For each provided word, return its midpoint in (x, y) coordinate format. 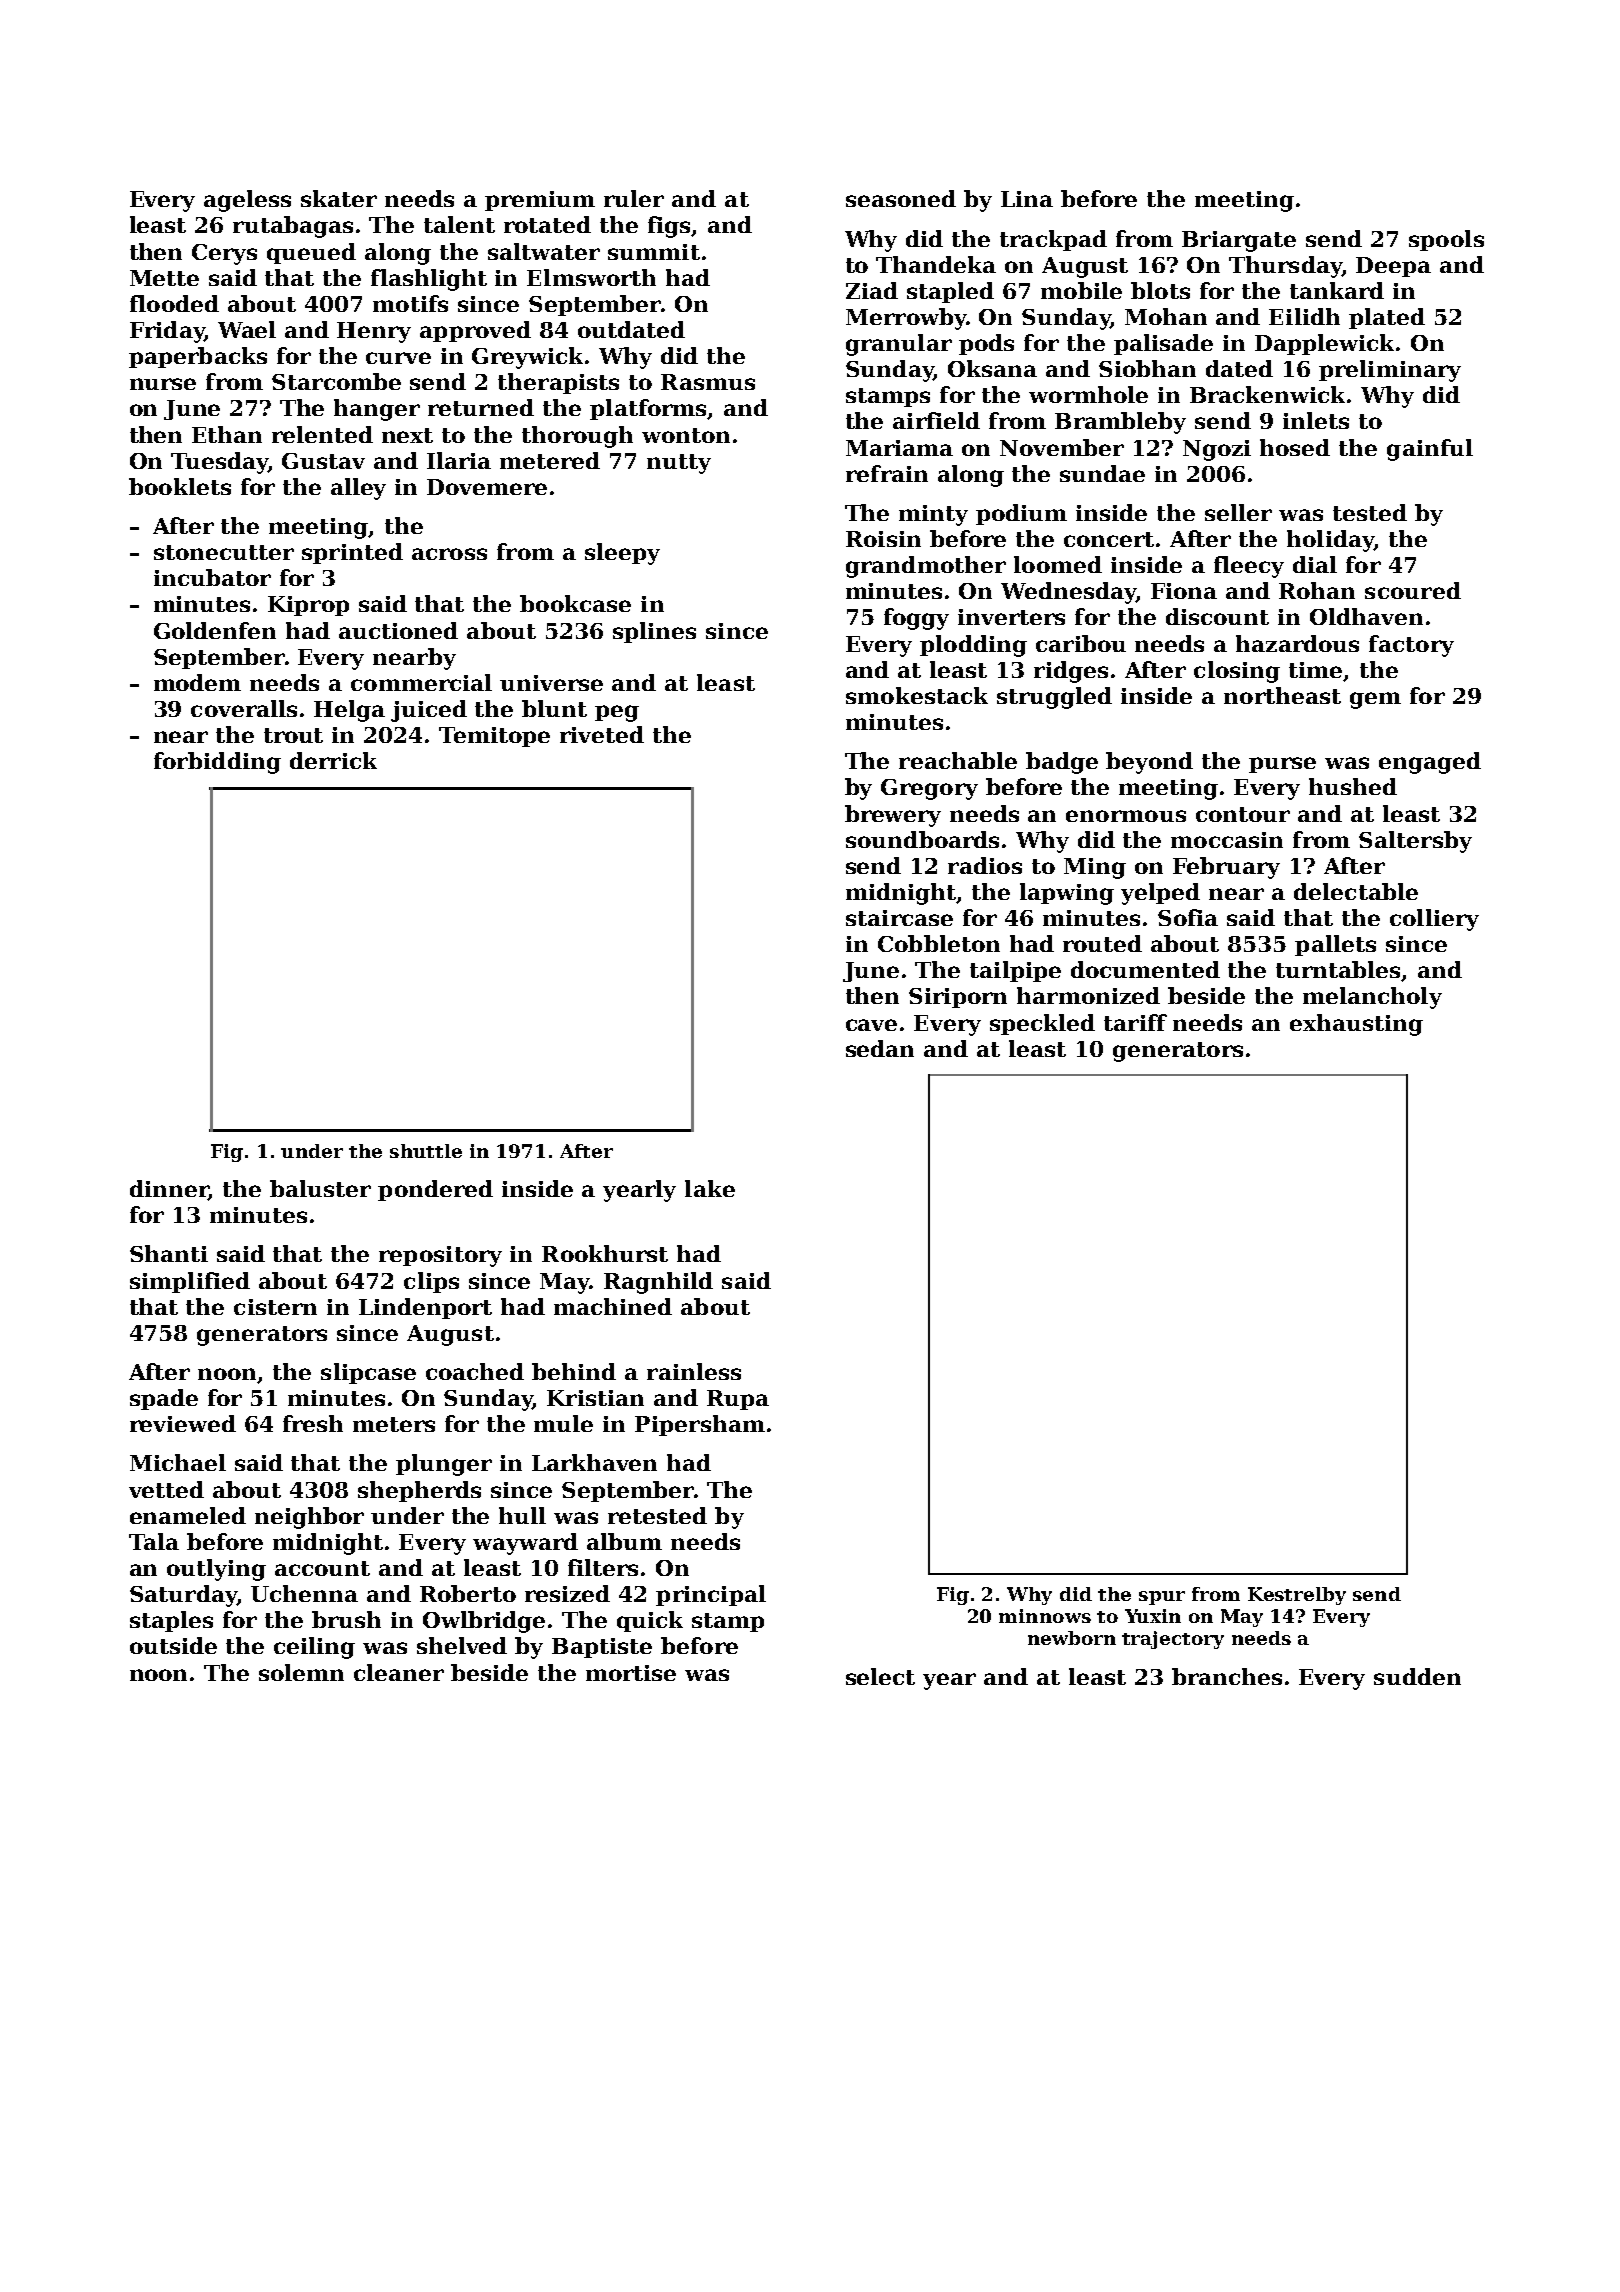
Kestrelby (1297, 1596)
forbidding (217, 763)
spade (164, 1399)
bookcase (575, 603)
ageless (247, 201)
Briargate (1239, 241)
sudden (1417, 1676)
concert (1109, 539)
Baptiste (602, 1648)
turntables (1339, 971)
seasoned (901, 198)
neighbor (309, 1518)
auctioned (398, 630)
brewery (893, 816)
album (624, 1541)
